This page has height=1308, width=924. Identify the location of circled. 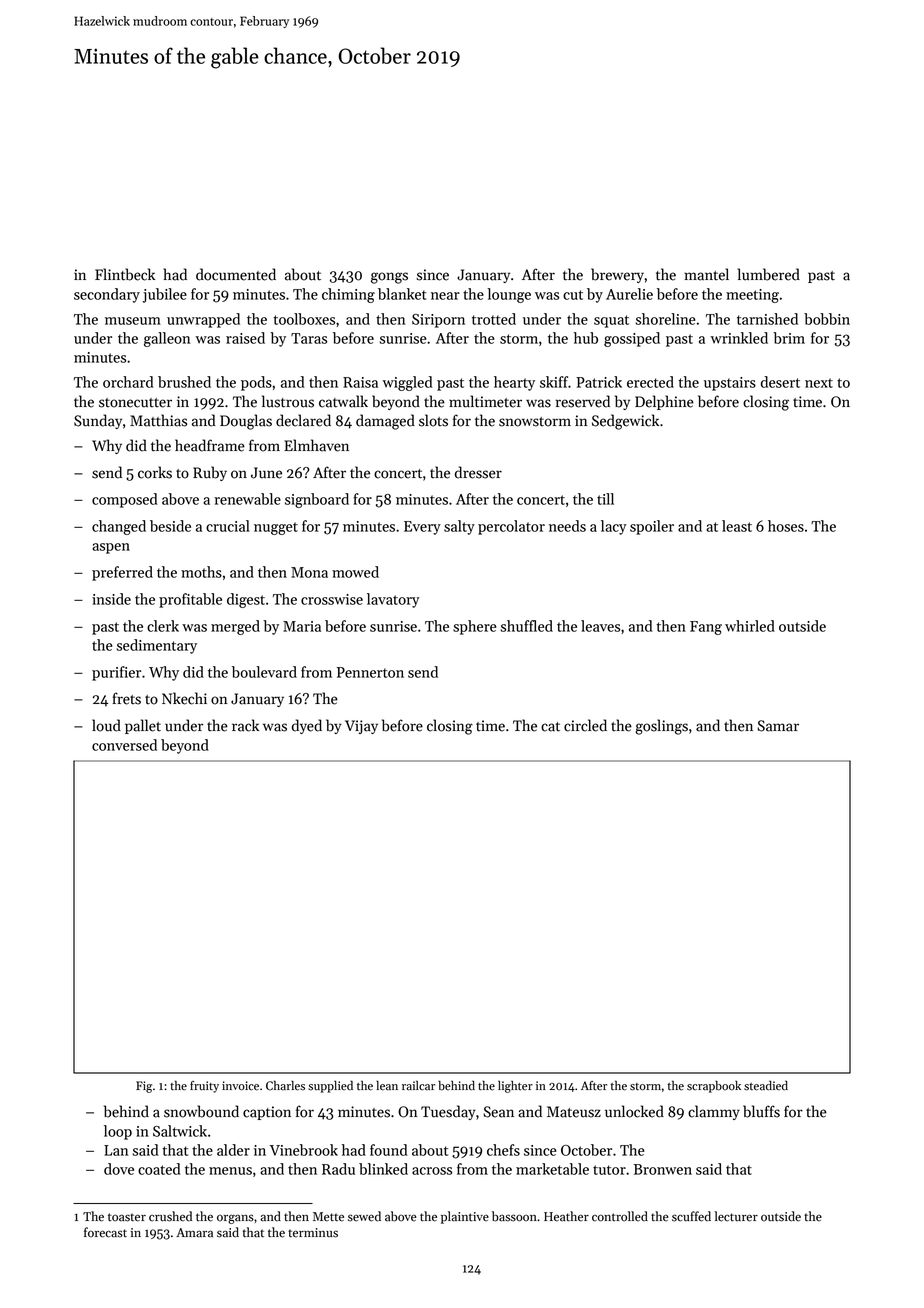
(585, 725).
